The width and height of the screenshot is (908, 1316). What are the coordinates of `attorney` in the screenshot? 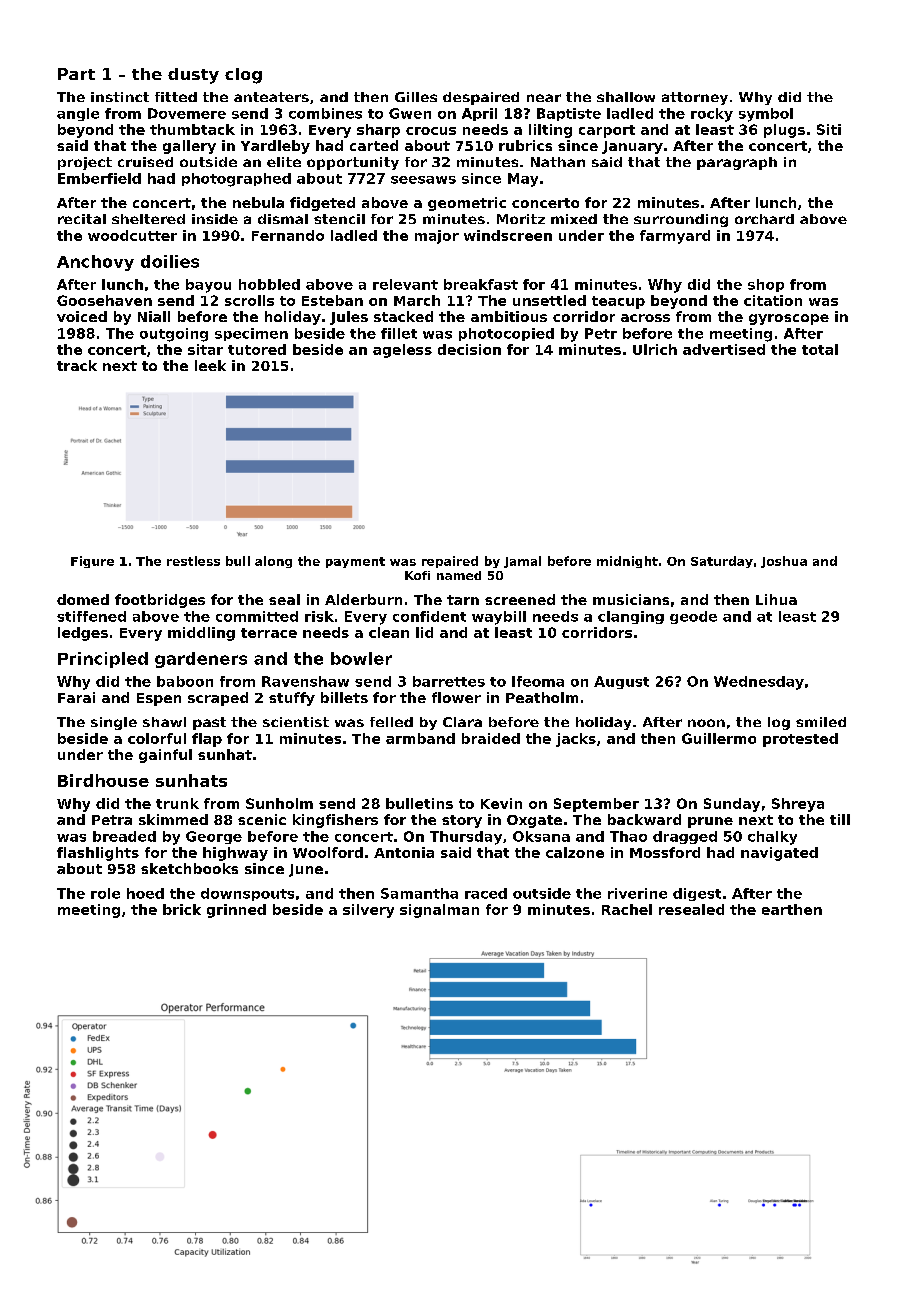 It's located at (695, 98).
